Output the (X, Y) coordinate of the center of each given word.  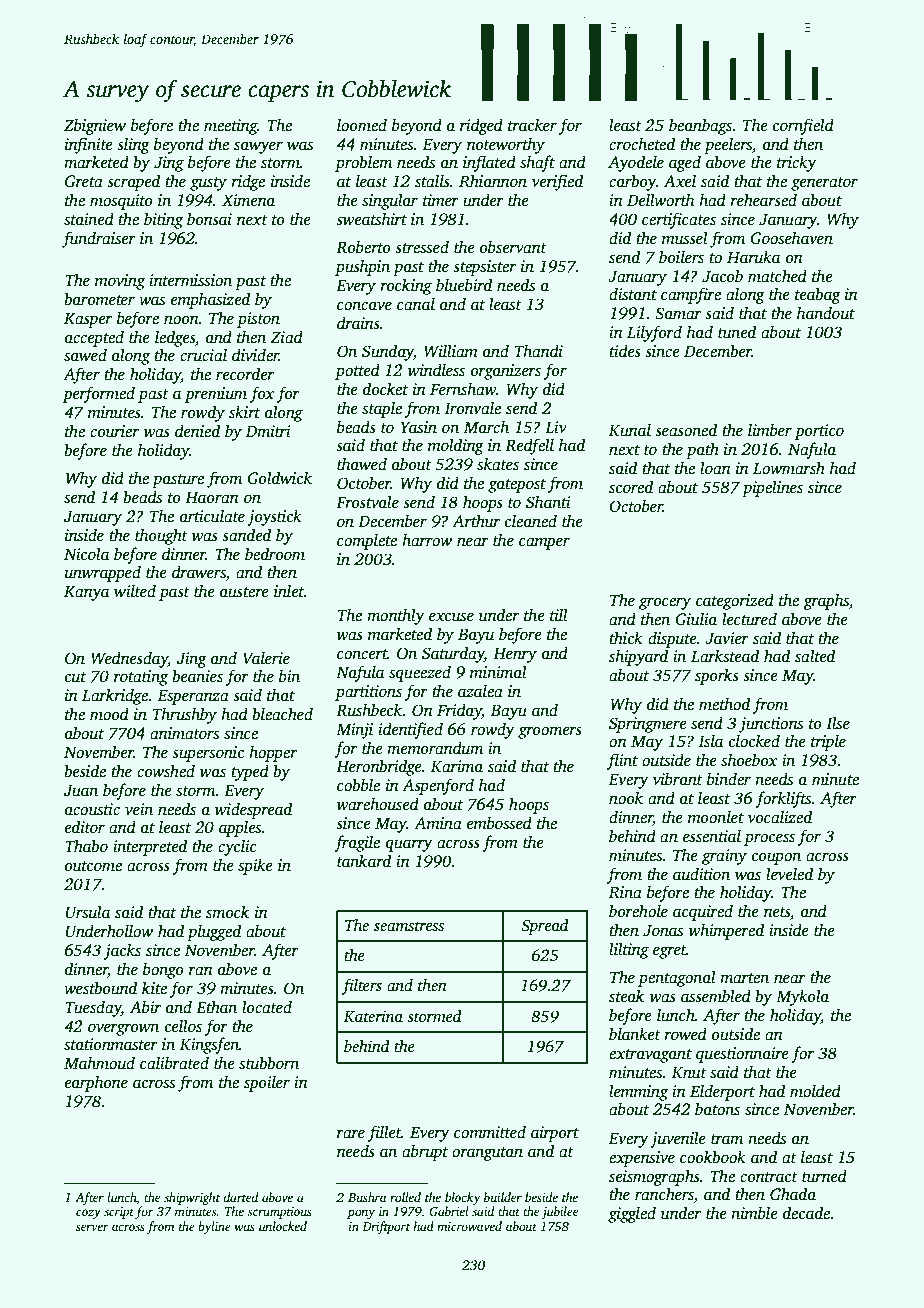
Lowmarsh (789, 468)
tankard (364, 861)
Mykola (802, 997)
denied (197, 431)
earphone (96, 1083)
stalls (432, 181)
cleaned (531, 521)
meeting (231, 127)
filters (362, 986)
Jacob (722, 276)
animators (184, 733)
